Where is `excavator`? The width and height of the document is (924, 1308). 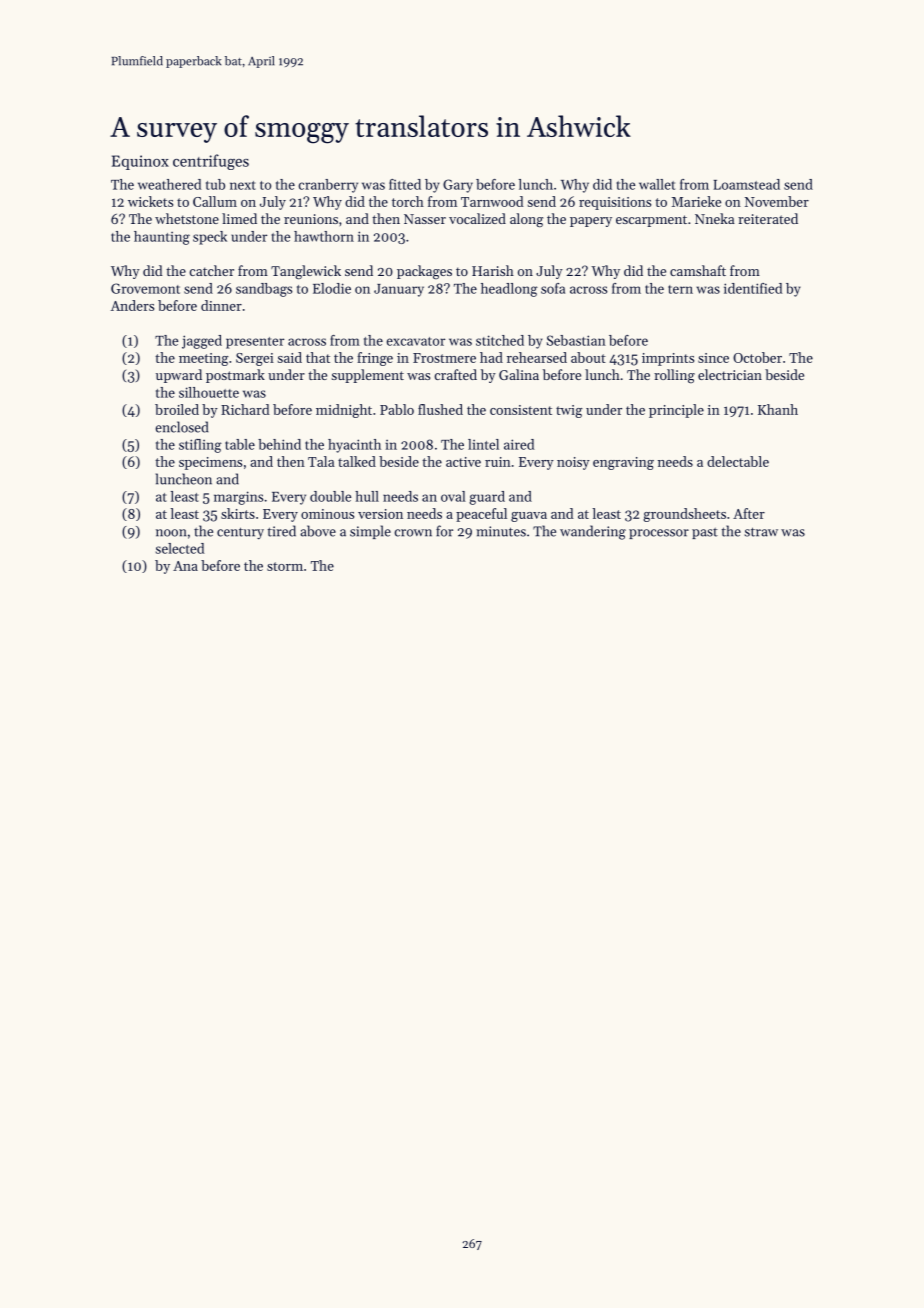
excavator is located at coordinates (416, 341).
